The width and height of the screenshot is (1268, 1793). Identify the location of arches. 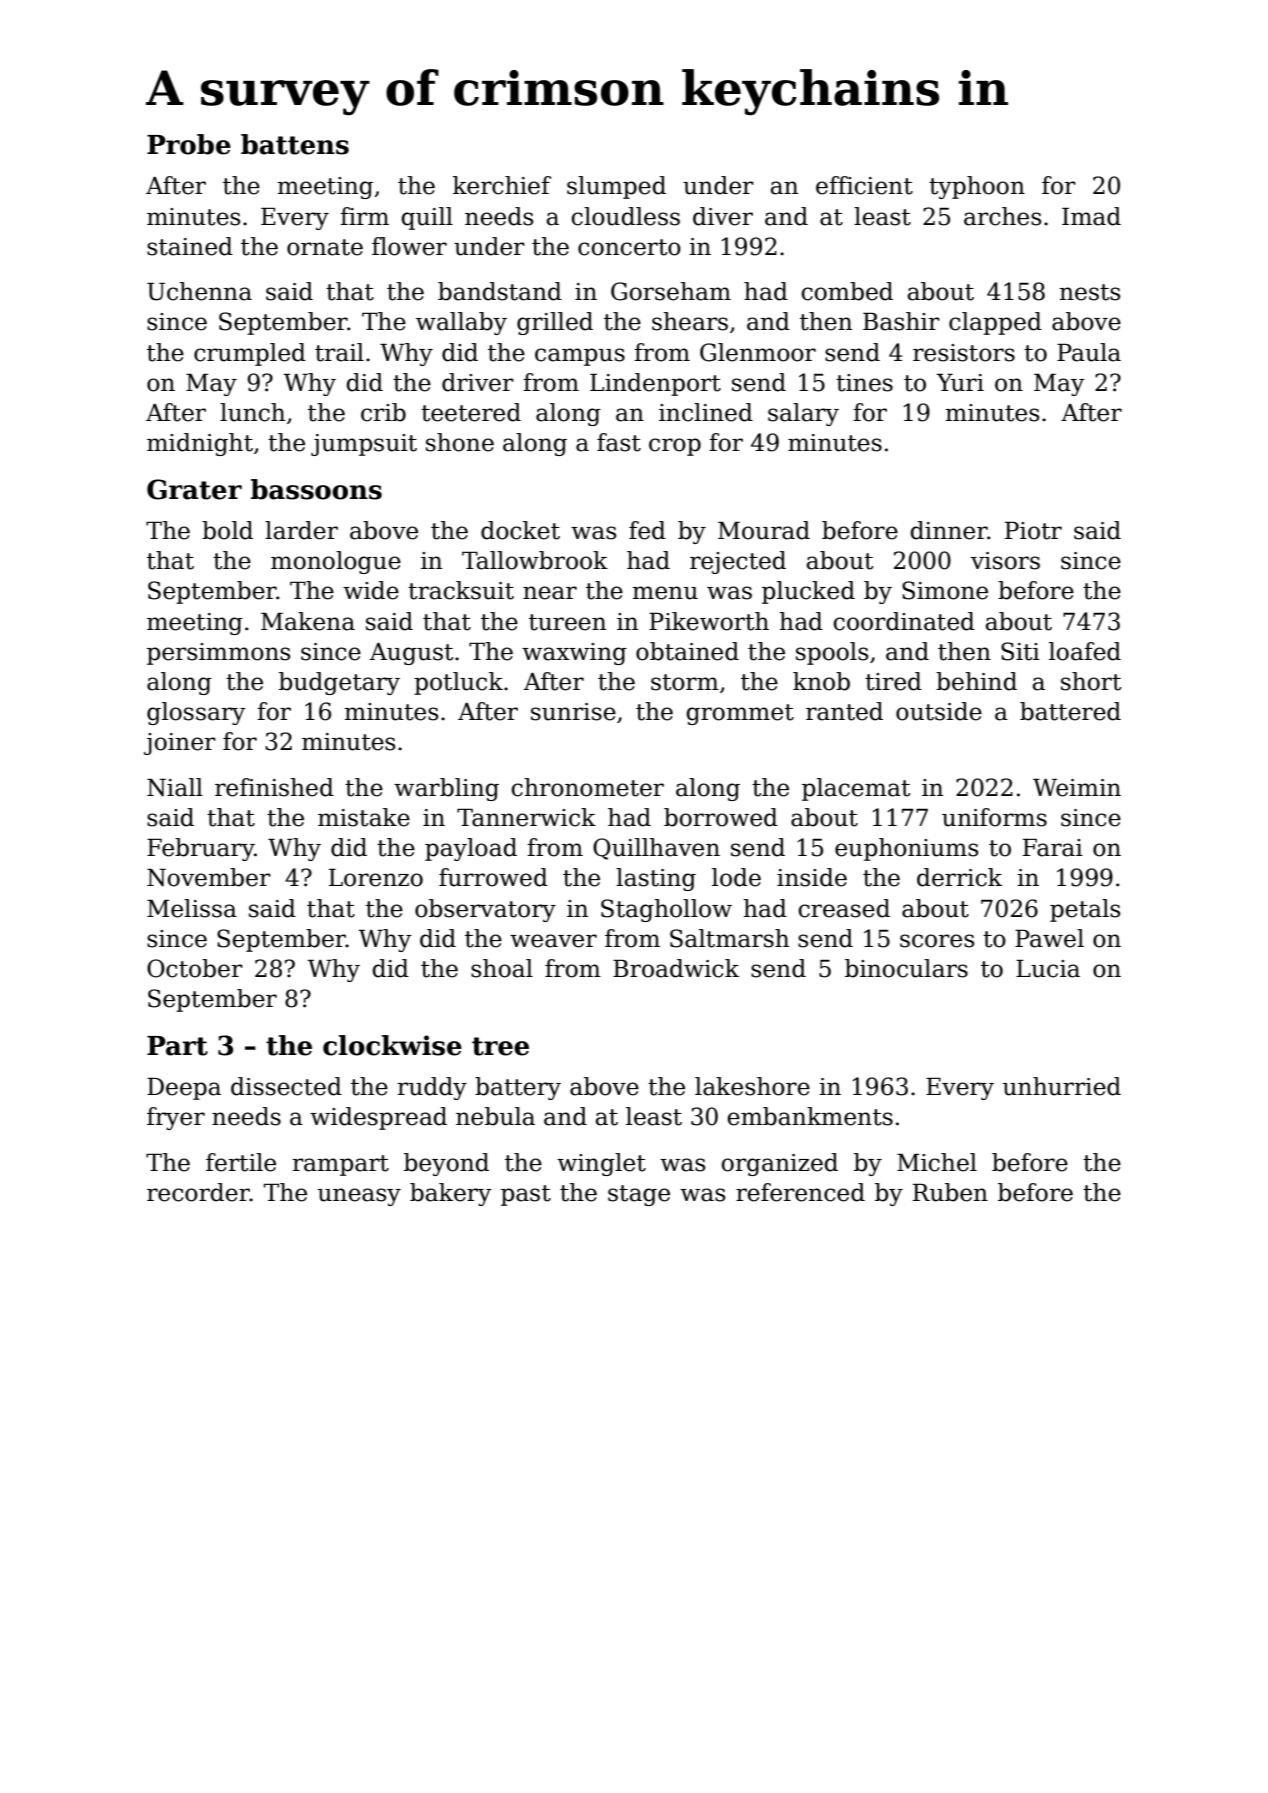
(1002, 216).
